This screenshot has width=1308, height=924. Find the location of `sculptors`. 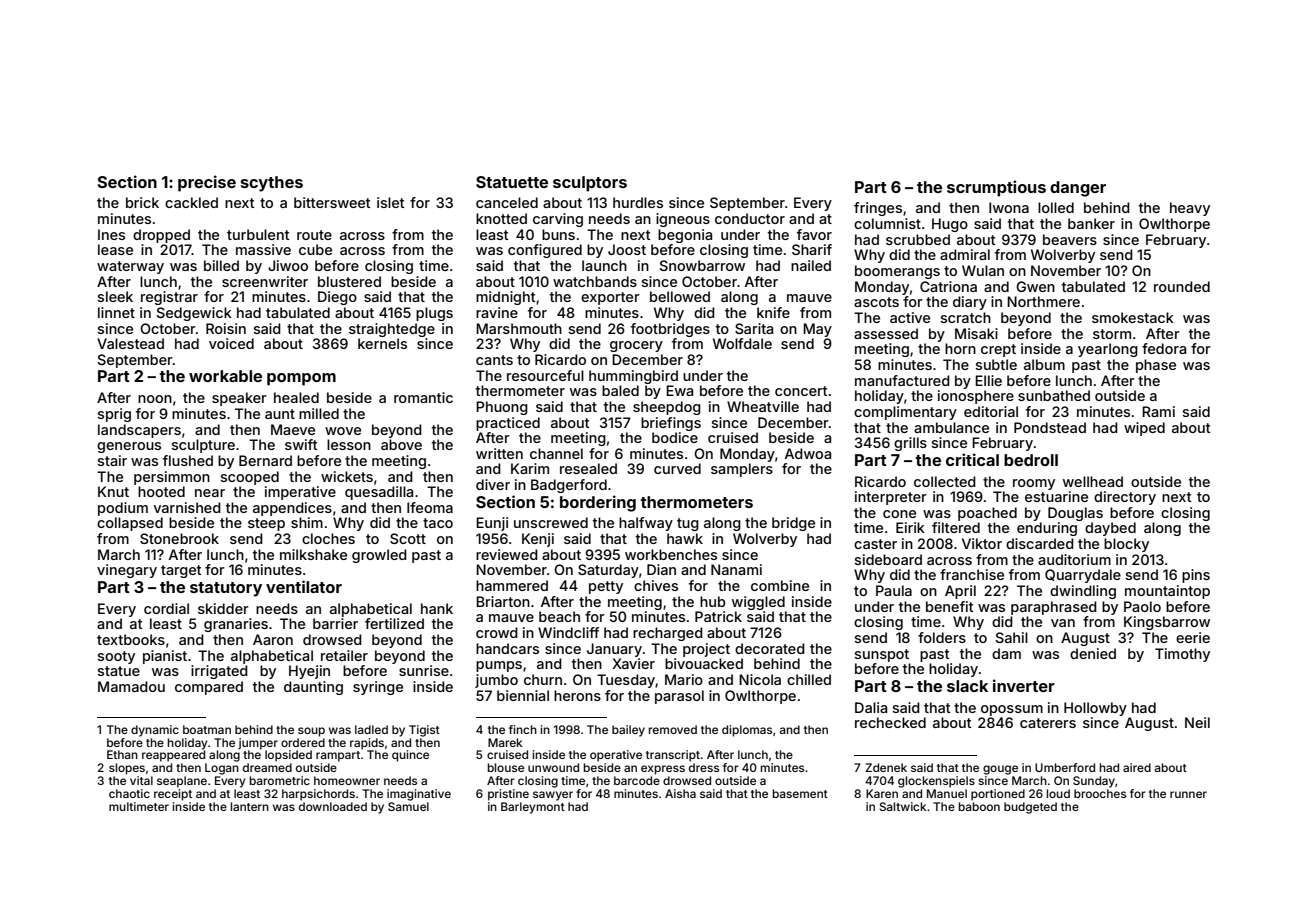

sculptors is located at coordinates (590, 184).
